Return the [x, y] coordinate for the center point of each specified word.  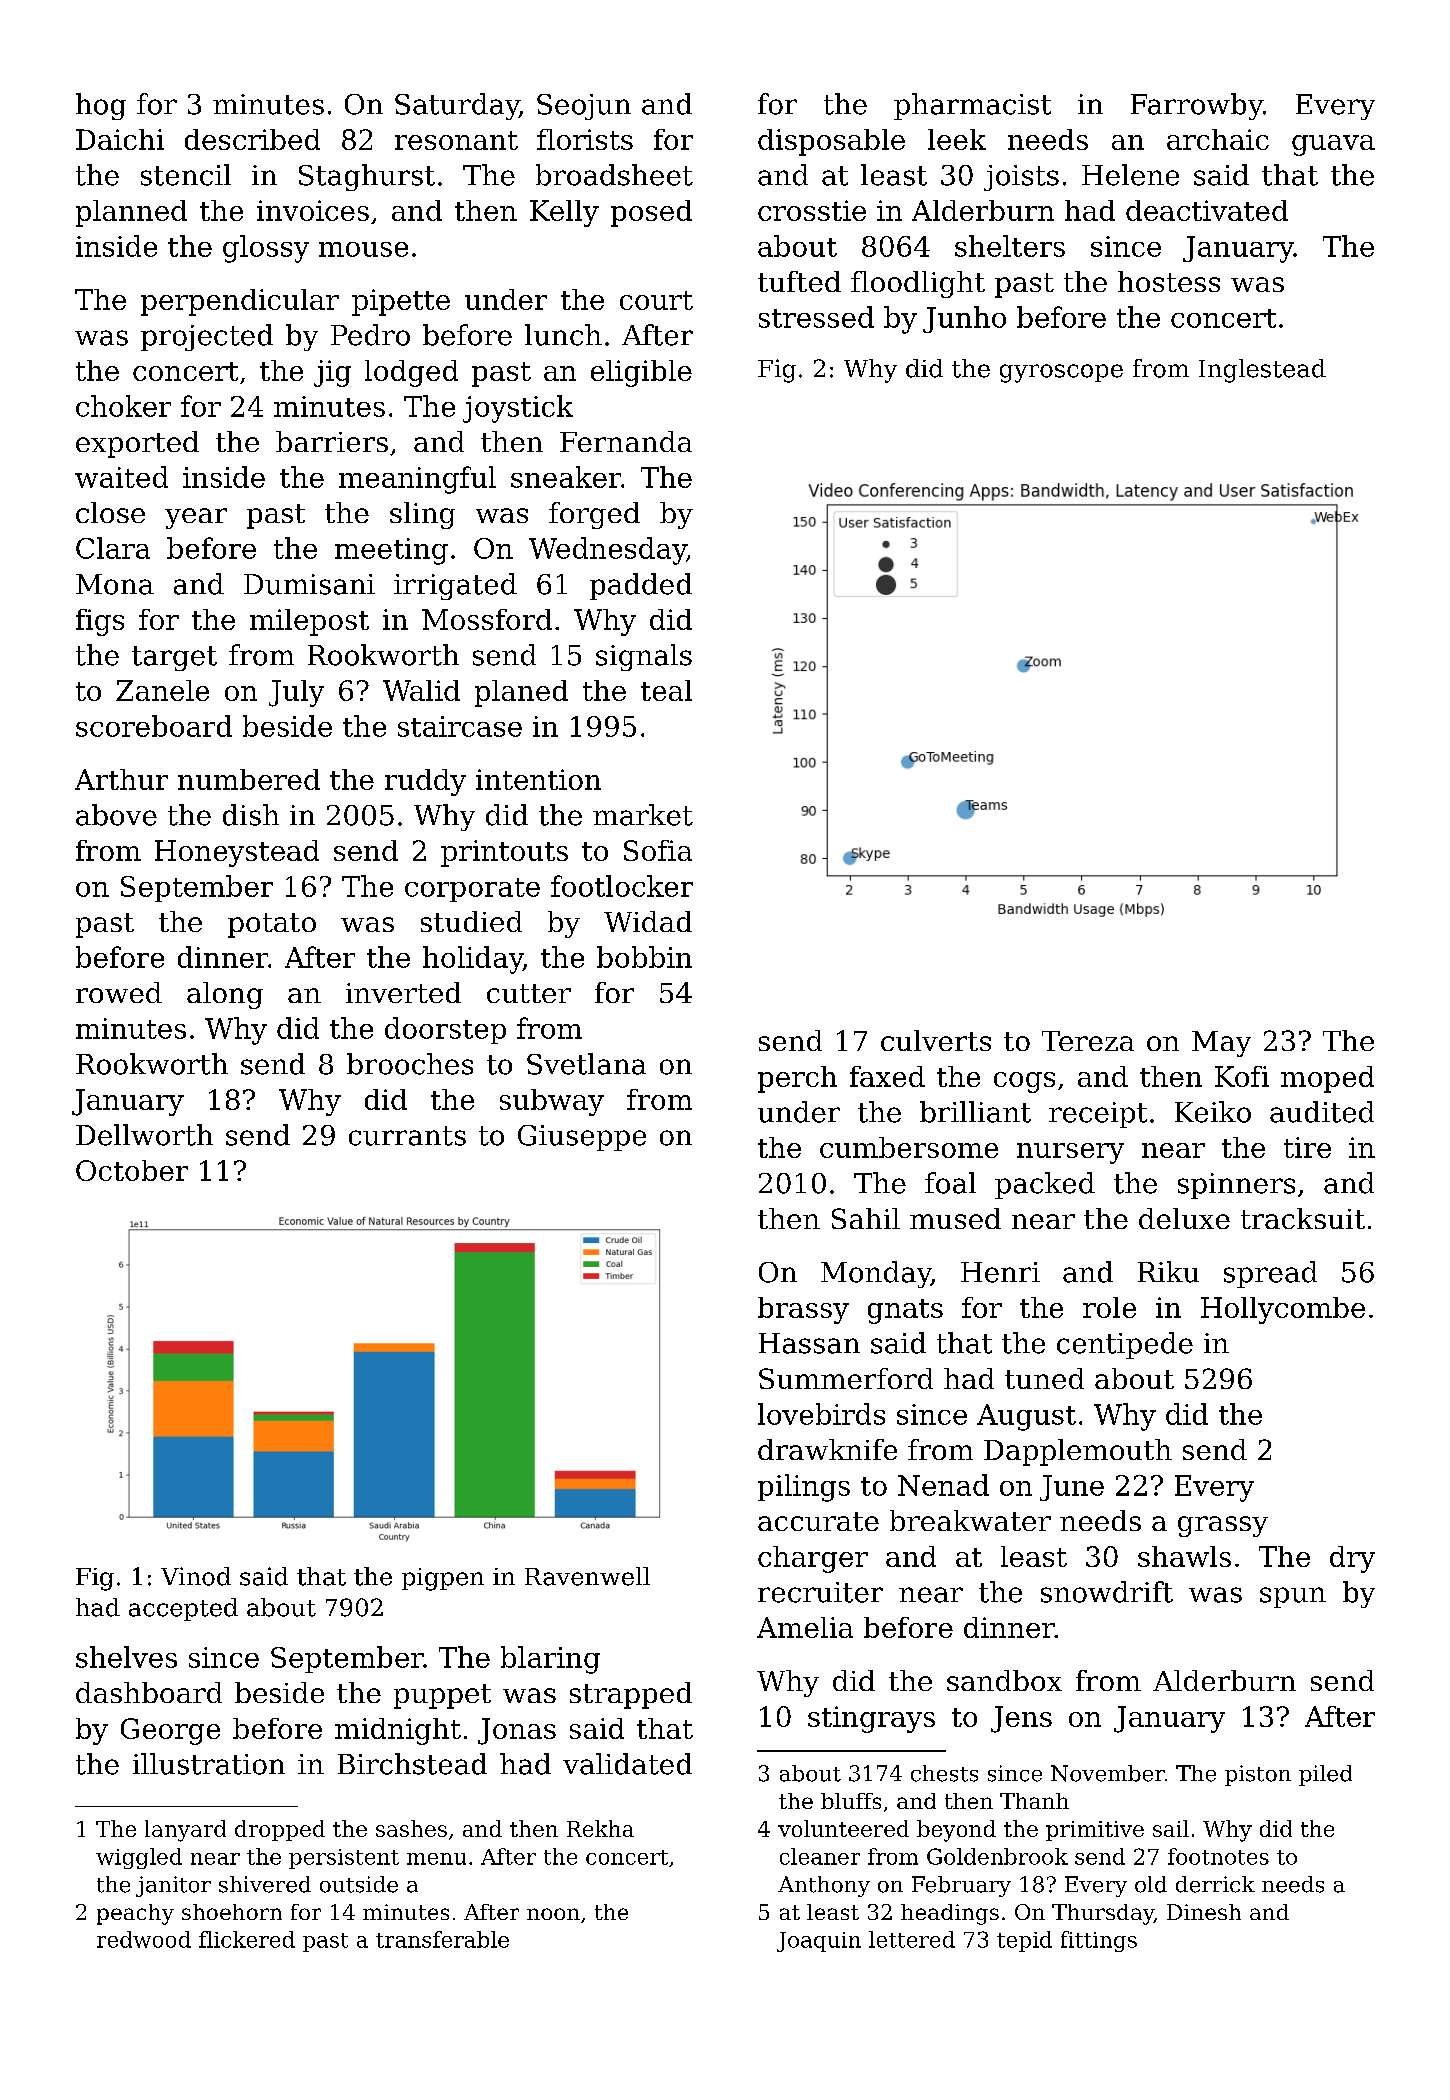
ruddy [425, 782]
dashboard [149, 1692]
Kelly [564, 213]
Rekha [600, 1828]
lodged [411, 373]
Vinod [196, 1576]
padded [641, 586]
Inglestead [1262, 371]
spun [1293, 1597]
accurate [818, 1521]
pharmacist [972, 106]
